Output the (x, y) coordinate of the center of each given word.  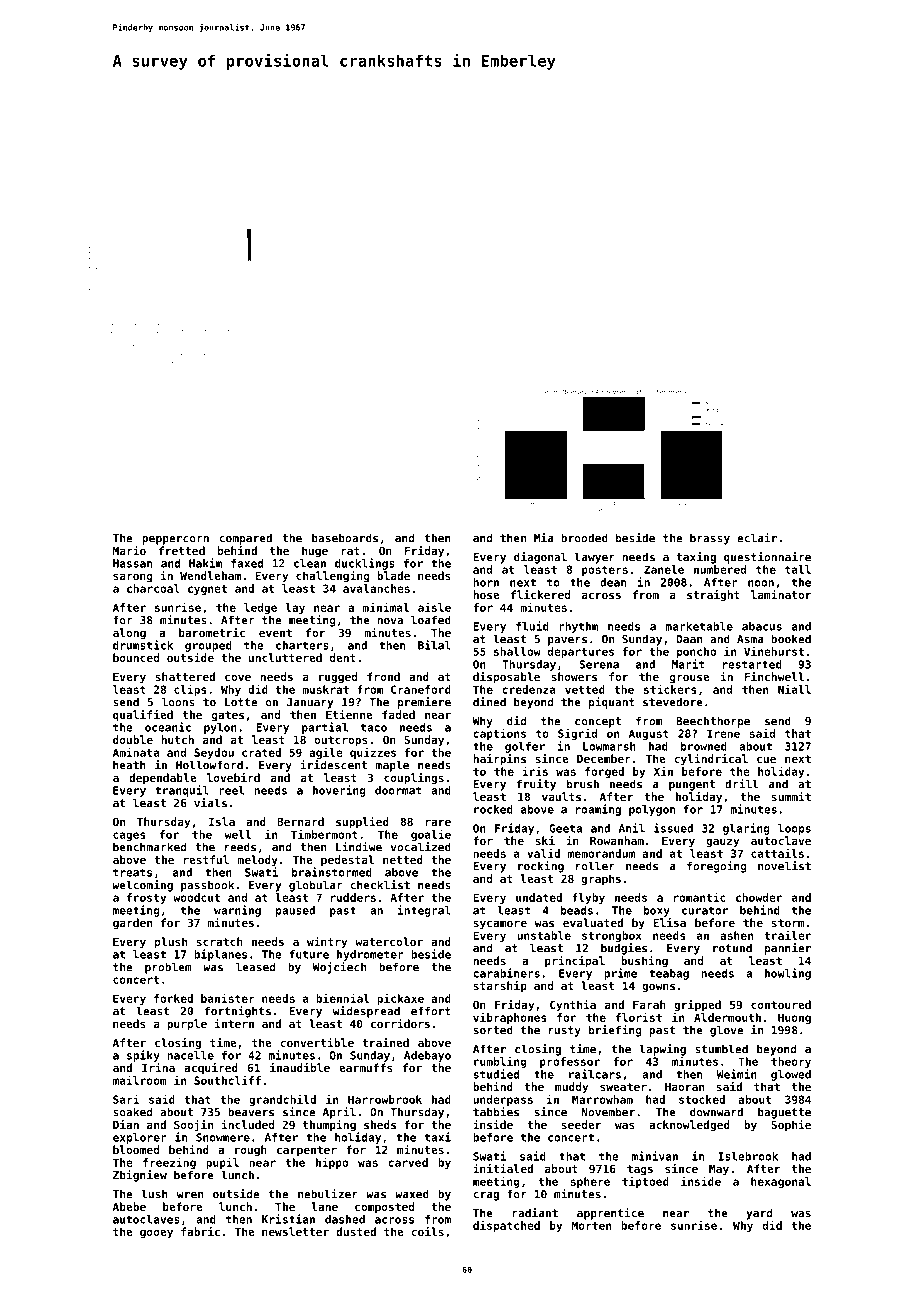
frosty (146, 898)
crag (486, 1196)
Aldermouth (727, 1017)
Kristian (288, 1219)
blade (393, 575)
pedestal (347, 861)
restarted (752, 664)
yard (759, 1214)
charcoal (153, 588)
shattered (185, 676)
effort (431, 1011)
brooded (584, 538)
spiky (143, 1056)
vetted (585, 689)
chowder (759, 897)
